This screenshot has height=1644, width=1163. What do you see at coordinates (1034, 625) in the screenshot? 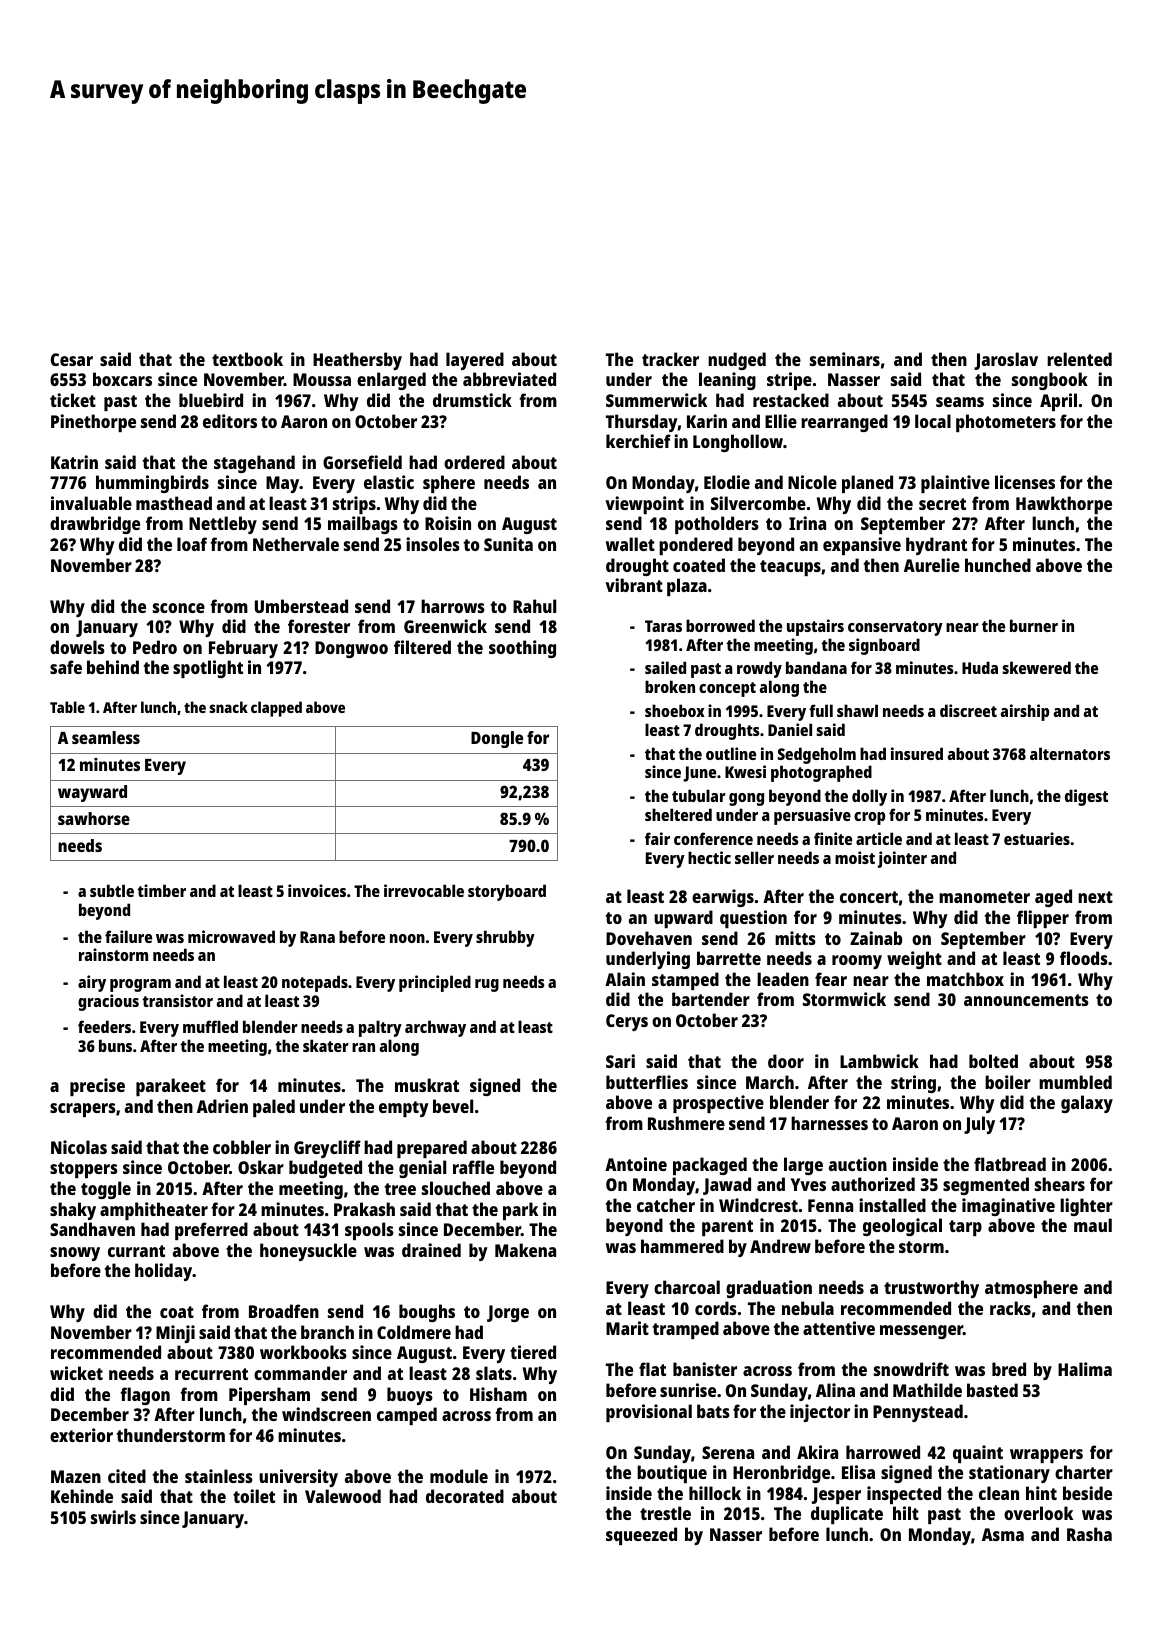
I see `burner` at bounding box center [1034, 625].
